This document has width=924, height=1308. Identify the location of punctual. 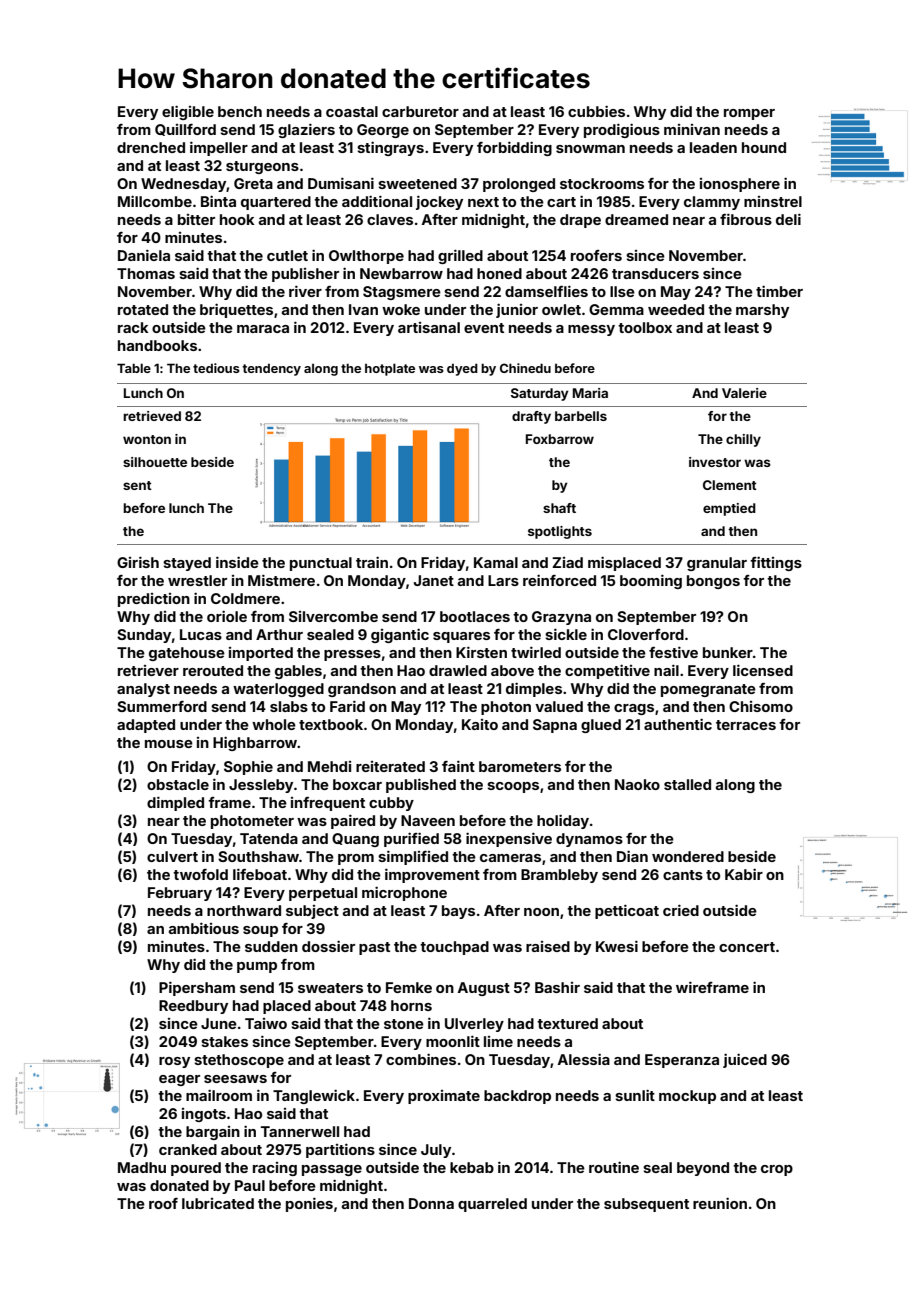
(321, 564).
